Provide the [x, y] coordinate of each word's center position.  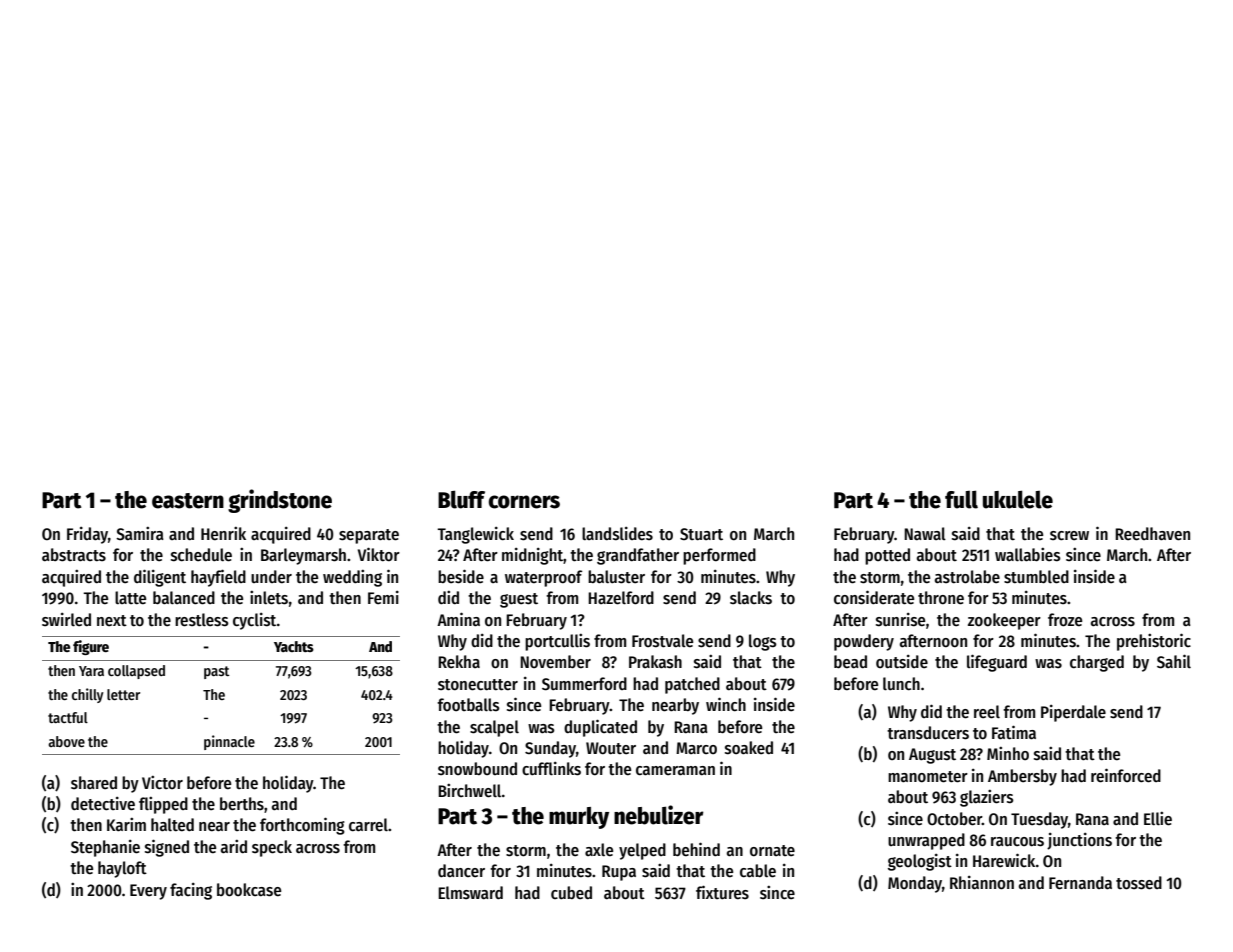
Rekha [459, 662]
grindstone [280, 501]
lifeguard [997, 663]
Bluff [461, 499]
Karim [126, 825]
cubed [571, 893]
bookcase [249, 890]
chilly [88, 695]
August [932, 756]
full [961, 499]
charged [1097, 663]
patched [692, 685]
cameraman [675, 771]
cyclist [254, 621]
